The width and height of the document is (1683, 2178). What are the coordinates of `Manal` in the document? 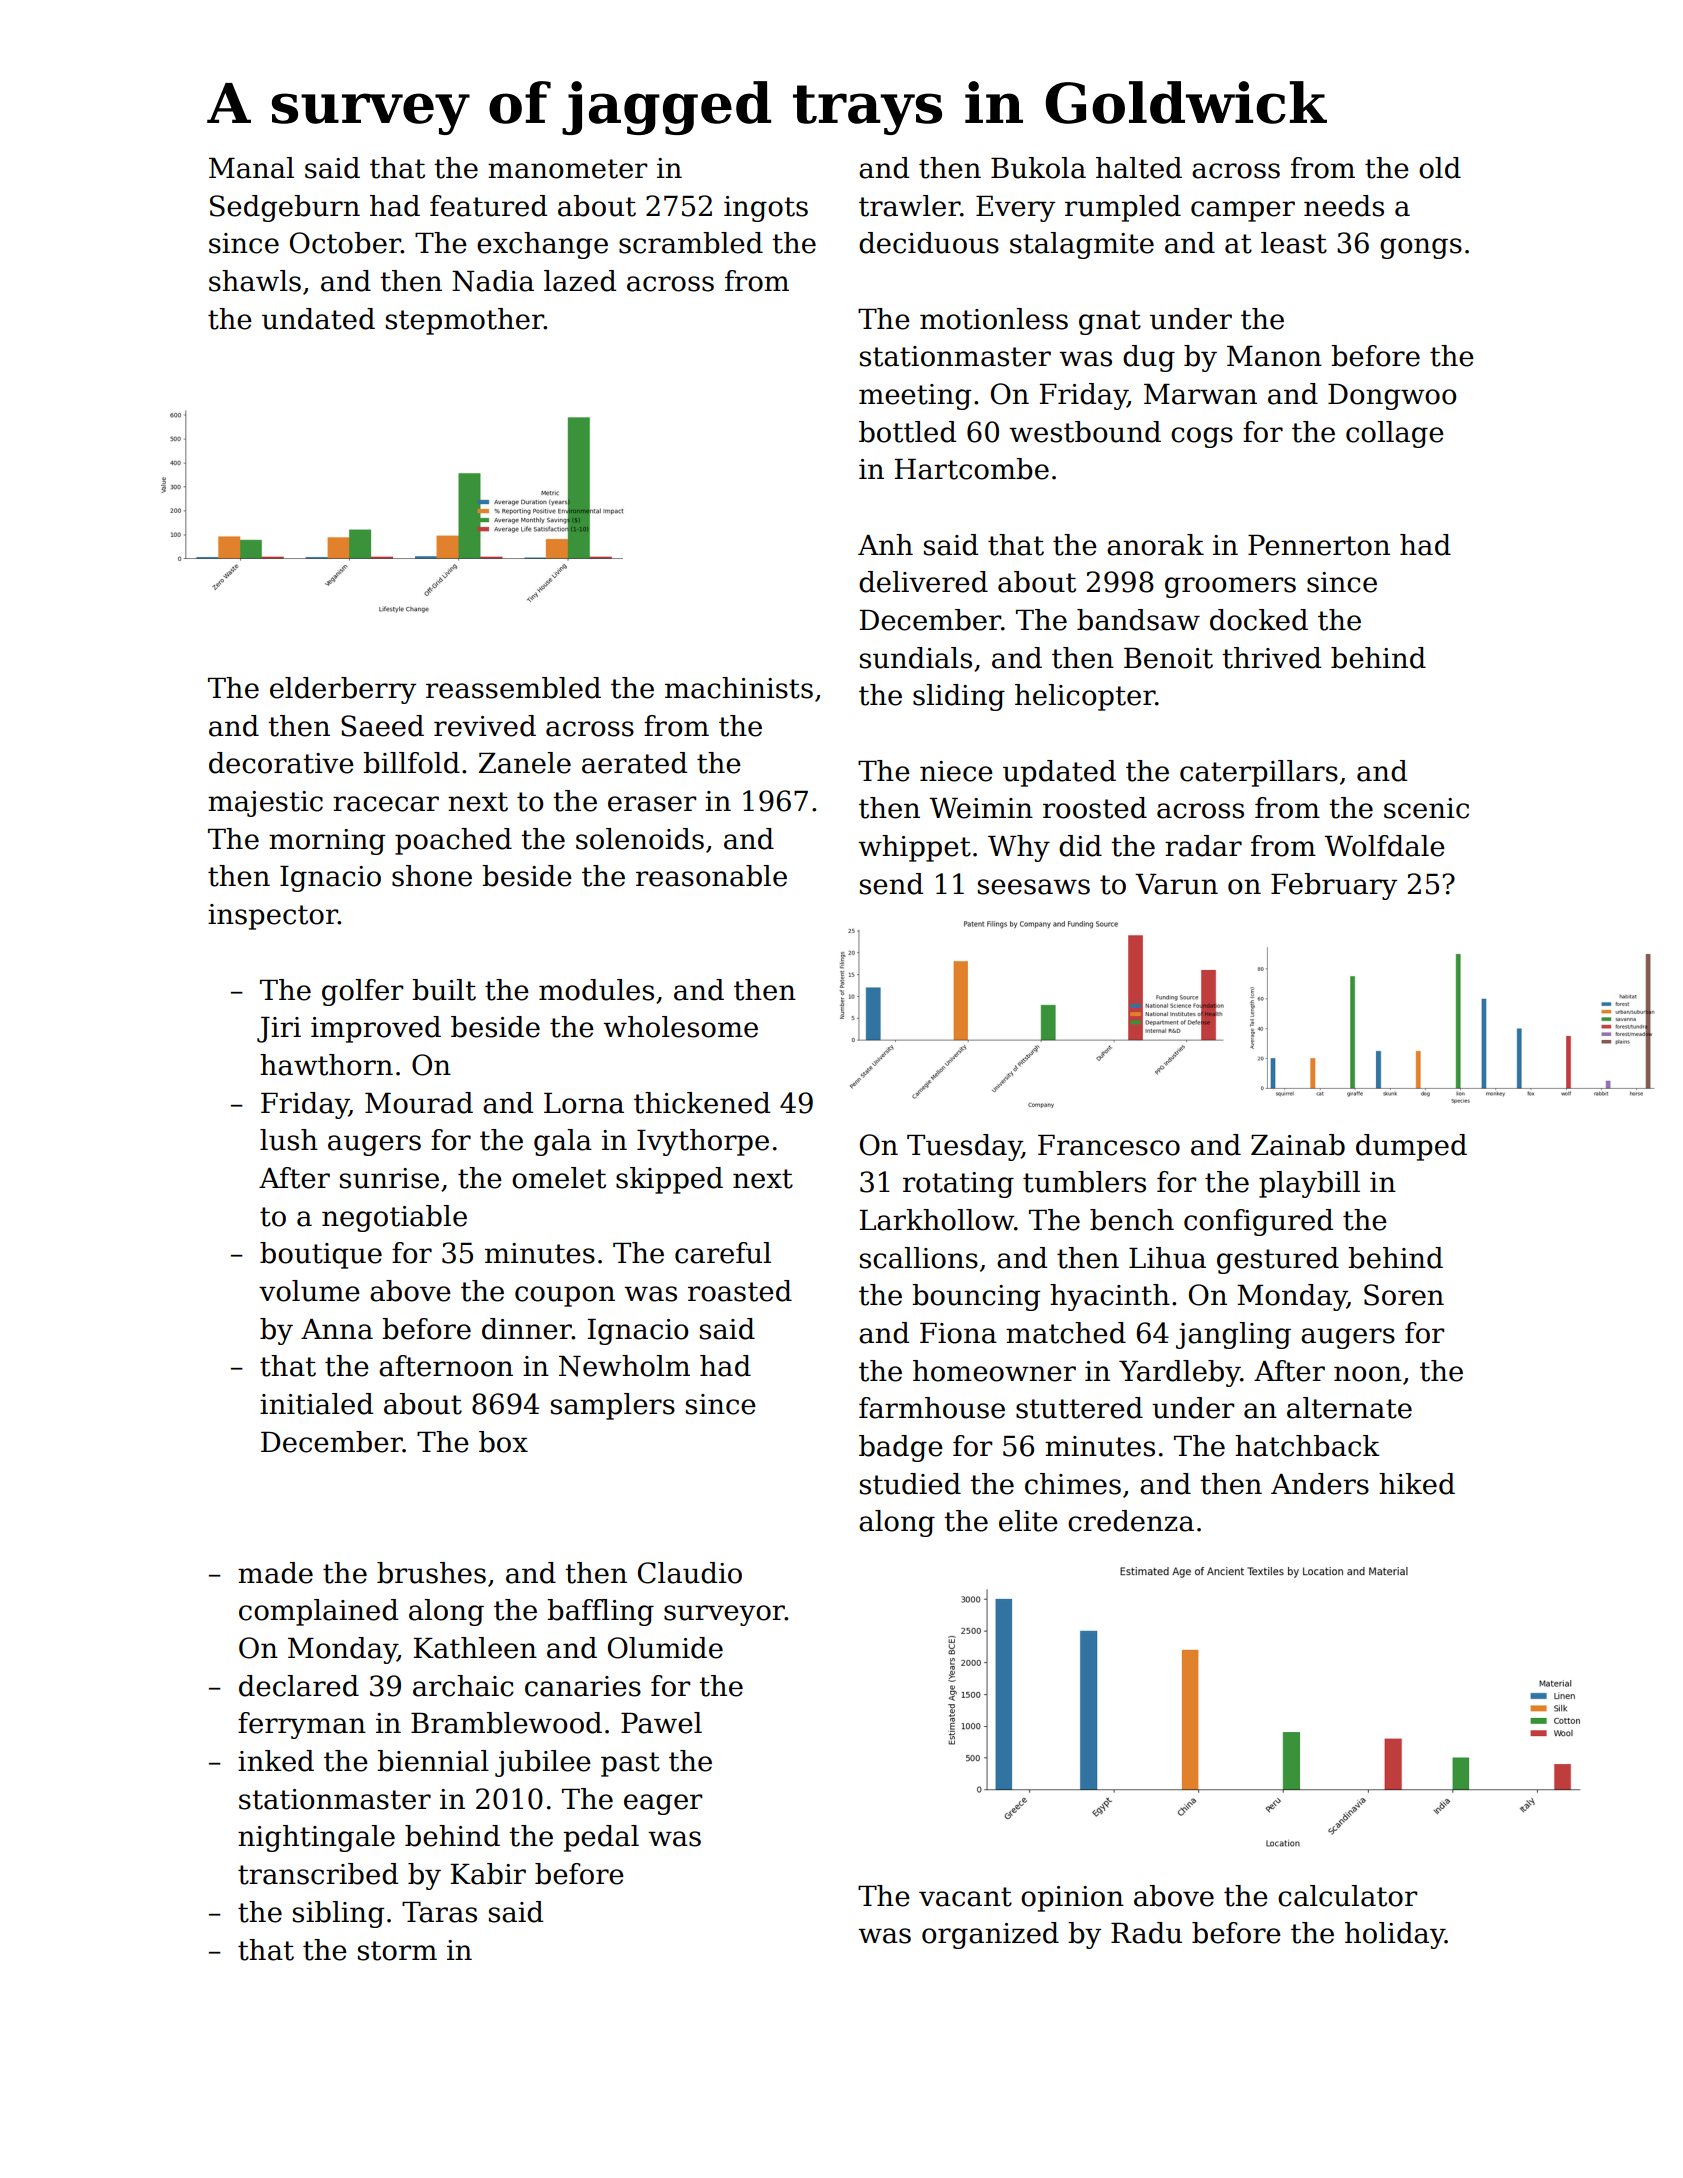 It's located at (251, 168).
